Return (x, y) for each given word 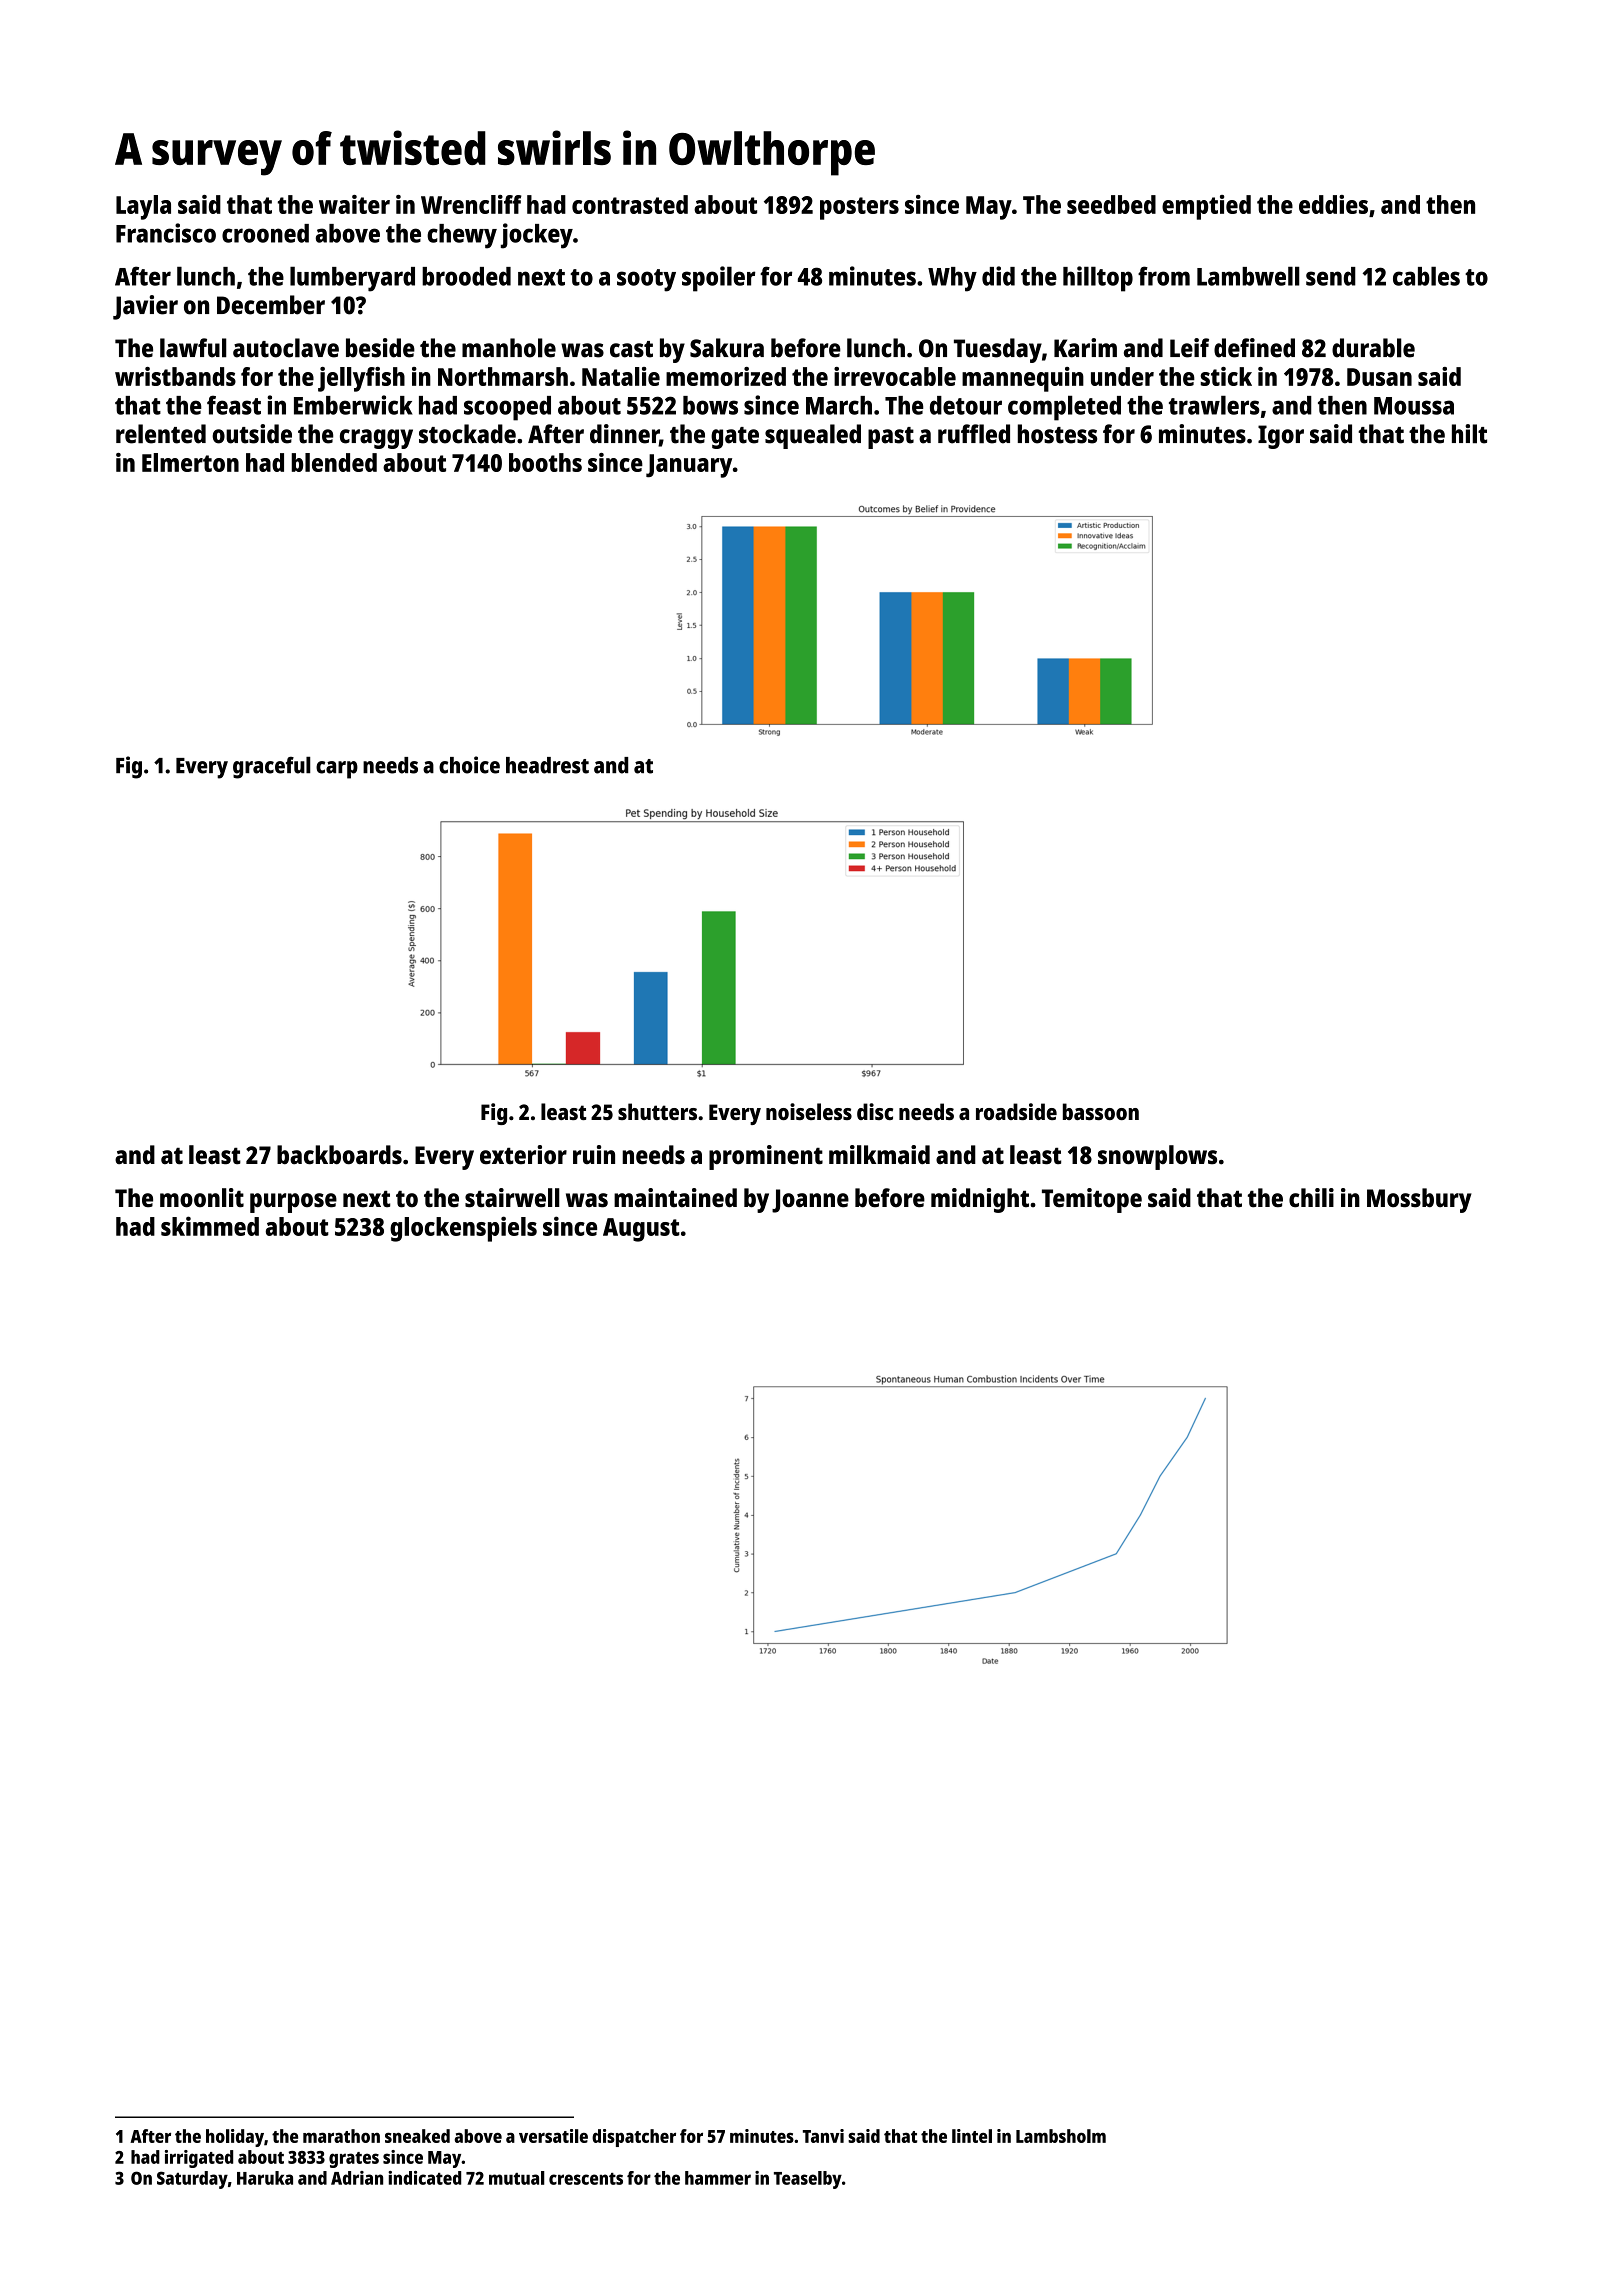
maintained (675, 1198)
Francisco (166, 233)
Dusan (1379, 377)
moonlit (202, 1198)
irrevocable (895, 376)
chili (1311, 1198)
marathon (341, 2136)
